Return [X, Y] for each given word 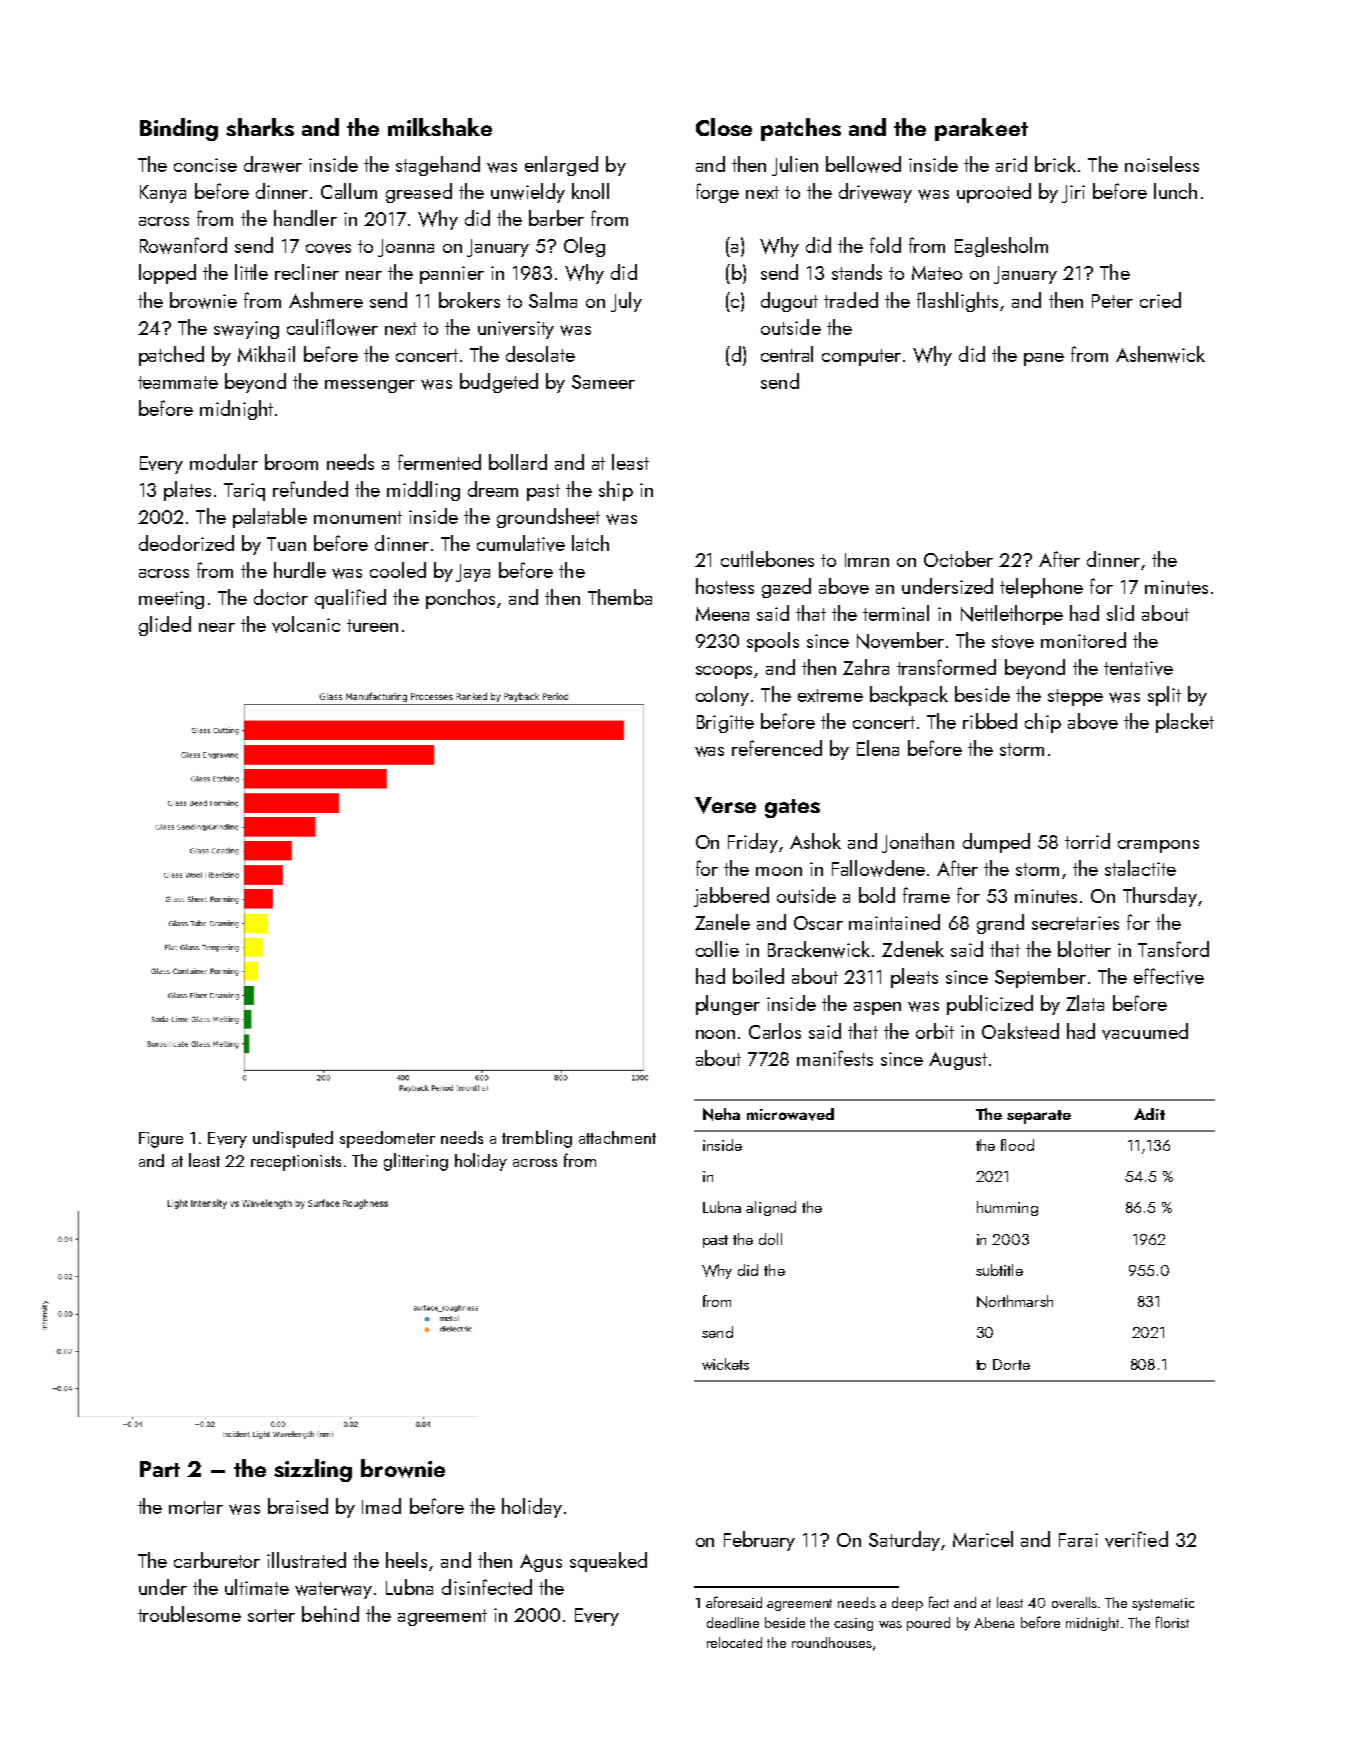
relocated [734, 1642]
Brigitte [725, 724]
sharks [260, 127]
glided [165, 626]
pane [1044, 359]
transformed [946, 667]
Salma [553, 300]
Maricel [983, 1539]
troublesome [189, 1614]
